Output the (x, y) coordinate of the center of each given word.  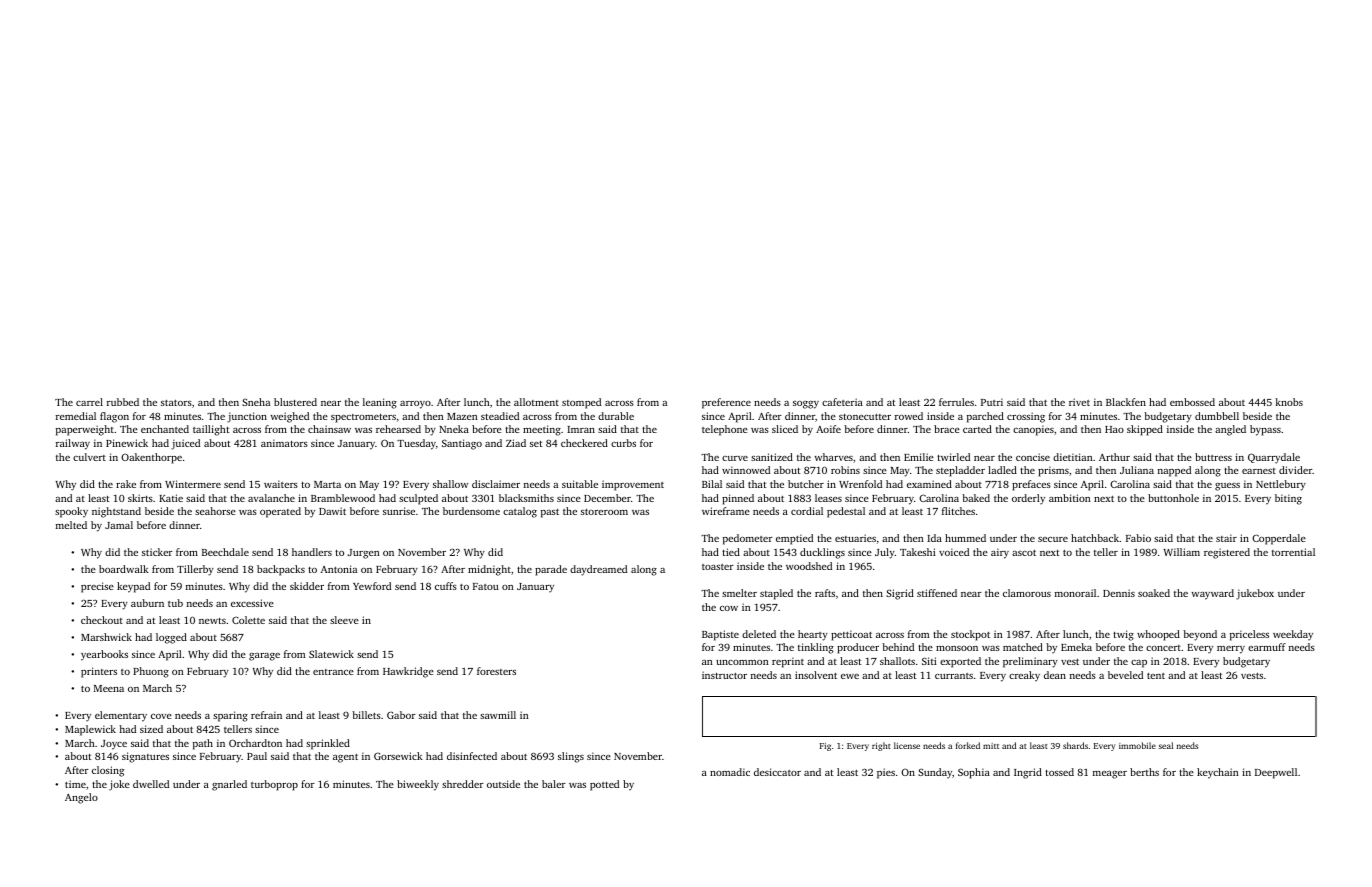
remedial (76, 416)
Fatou (486, 586)
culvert (89, 457)
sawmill (498, 715)
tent (1156, 676)
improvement (633, 485)
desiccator (777, 772)
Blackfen (1126, 402)
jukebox (1255, 594)
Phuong (151, 672)
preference (726, 403)
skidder (307, 586)
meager (1110, 775)
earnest (1259, 471)
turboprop (274, 785)
